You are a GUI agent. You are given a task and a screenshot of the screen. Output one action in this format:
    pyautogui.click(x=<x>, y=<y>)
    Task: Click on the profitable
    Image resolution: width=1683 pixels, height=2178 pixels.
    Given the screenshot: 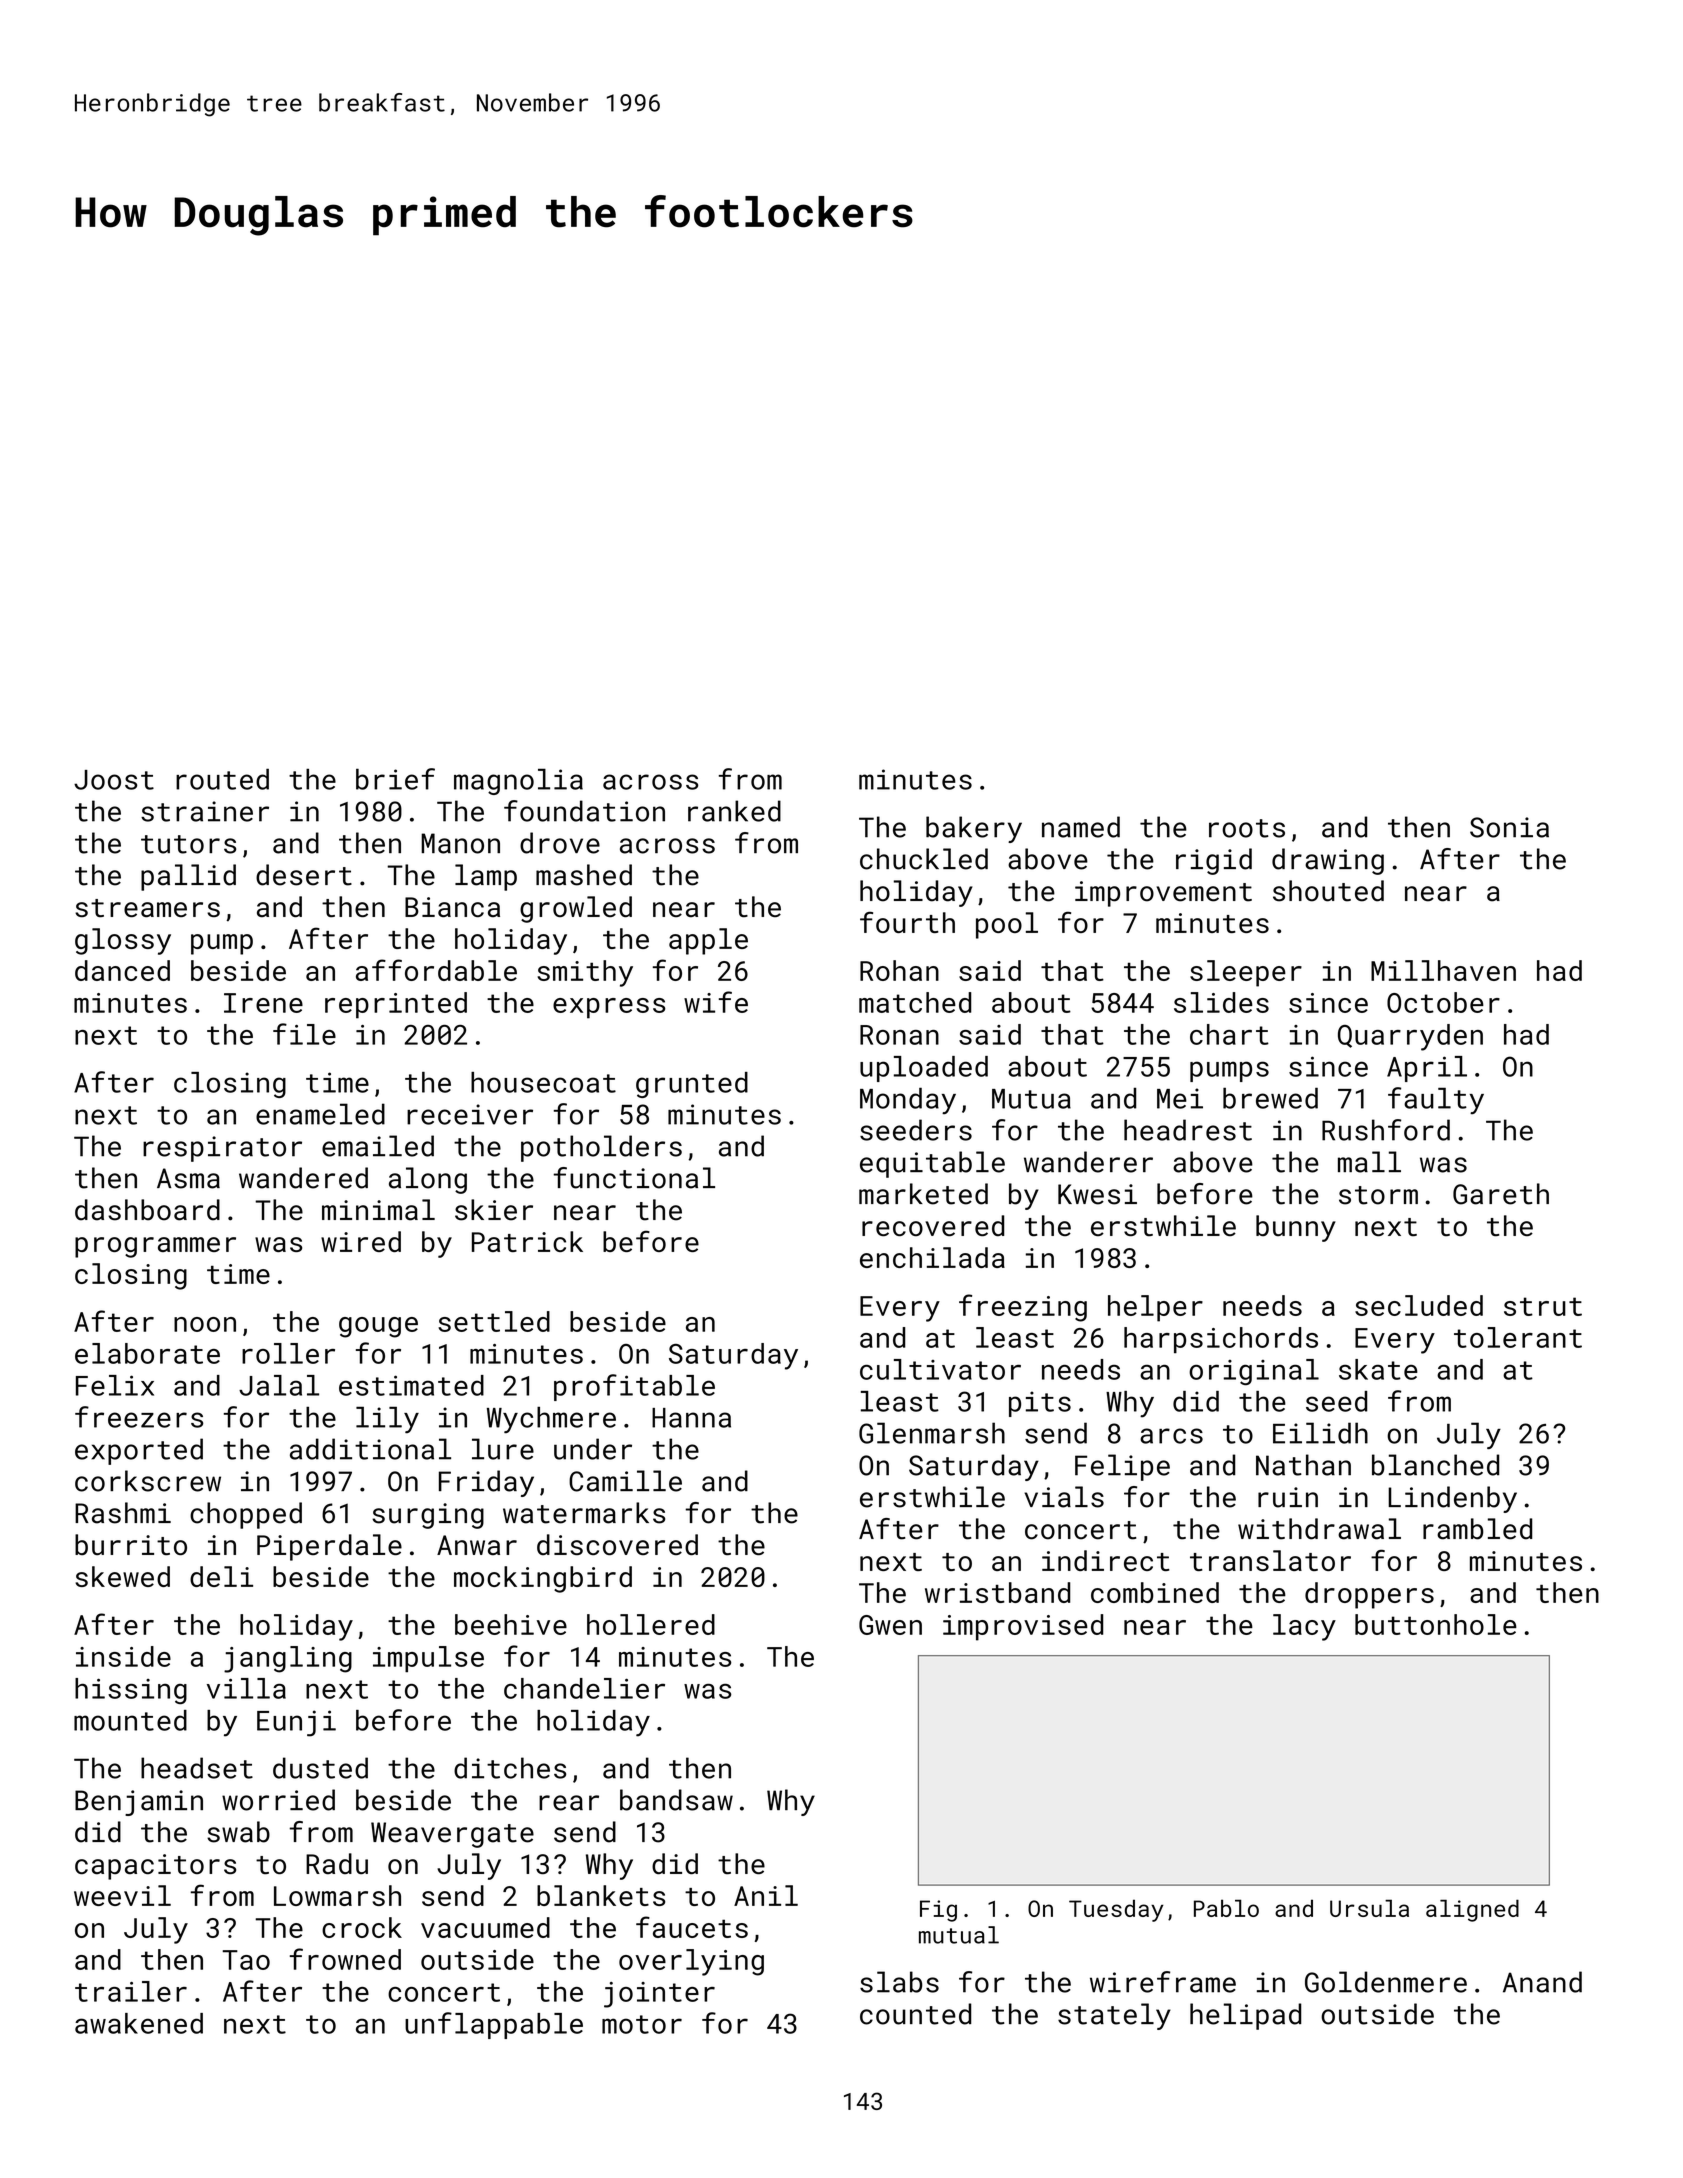 What is the action you would take?
    pyautogui.click(x=634, y=1387)
